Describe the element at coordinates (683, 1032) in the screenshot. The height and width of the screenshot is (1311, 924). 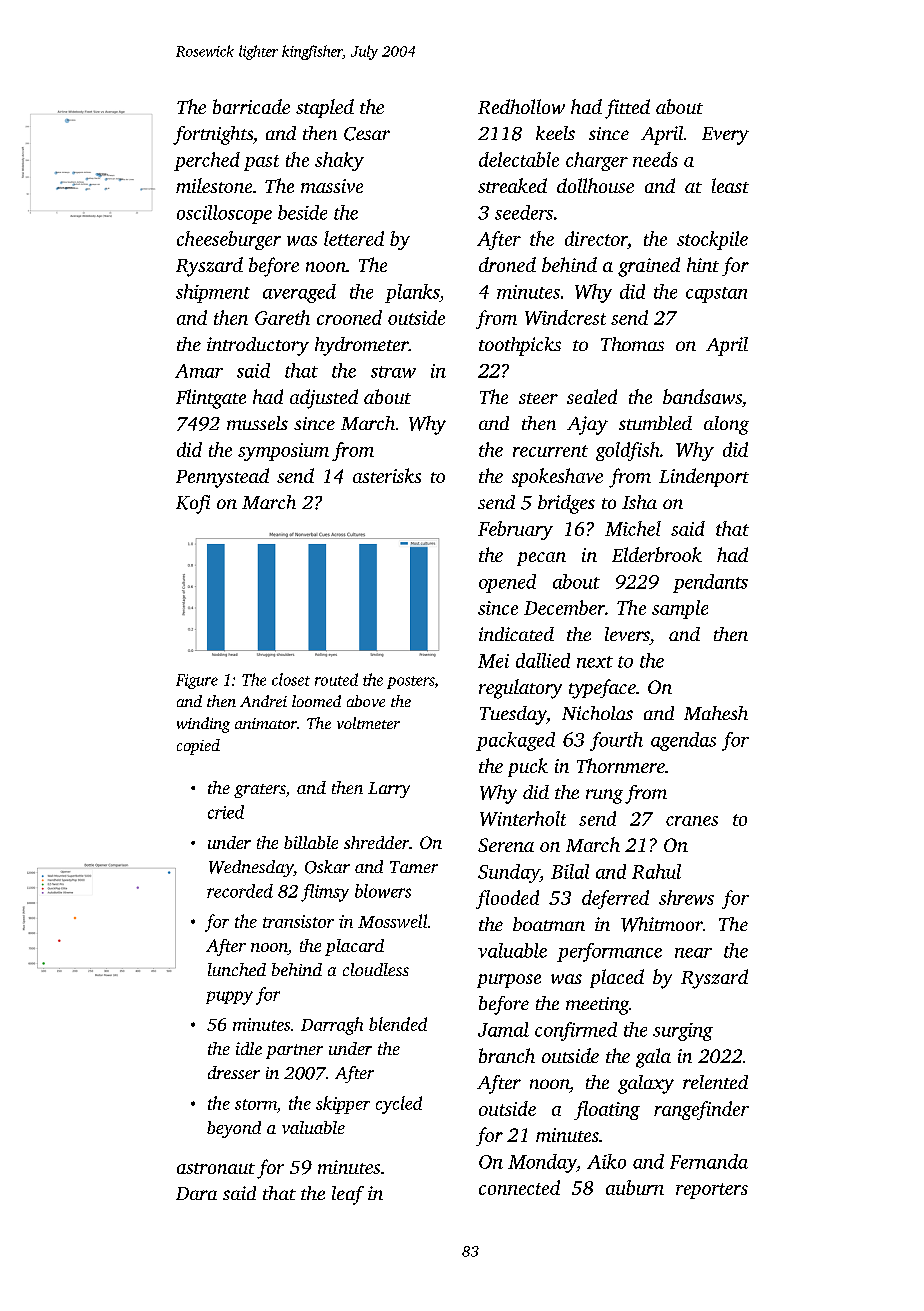
I see `surging` at that location.
